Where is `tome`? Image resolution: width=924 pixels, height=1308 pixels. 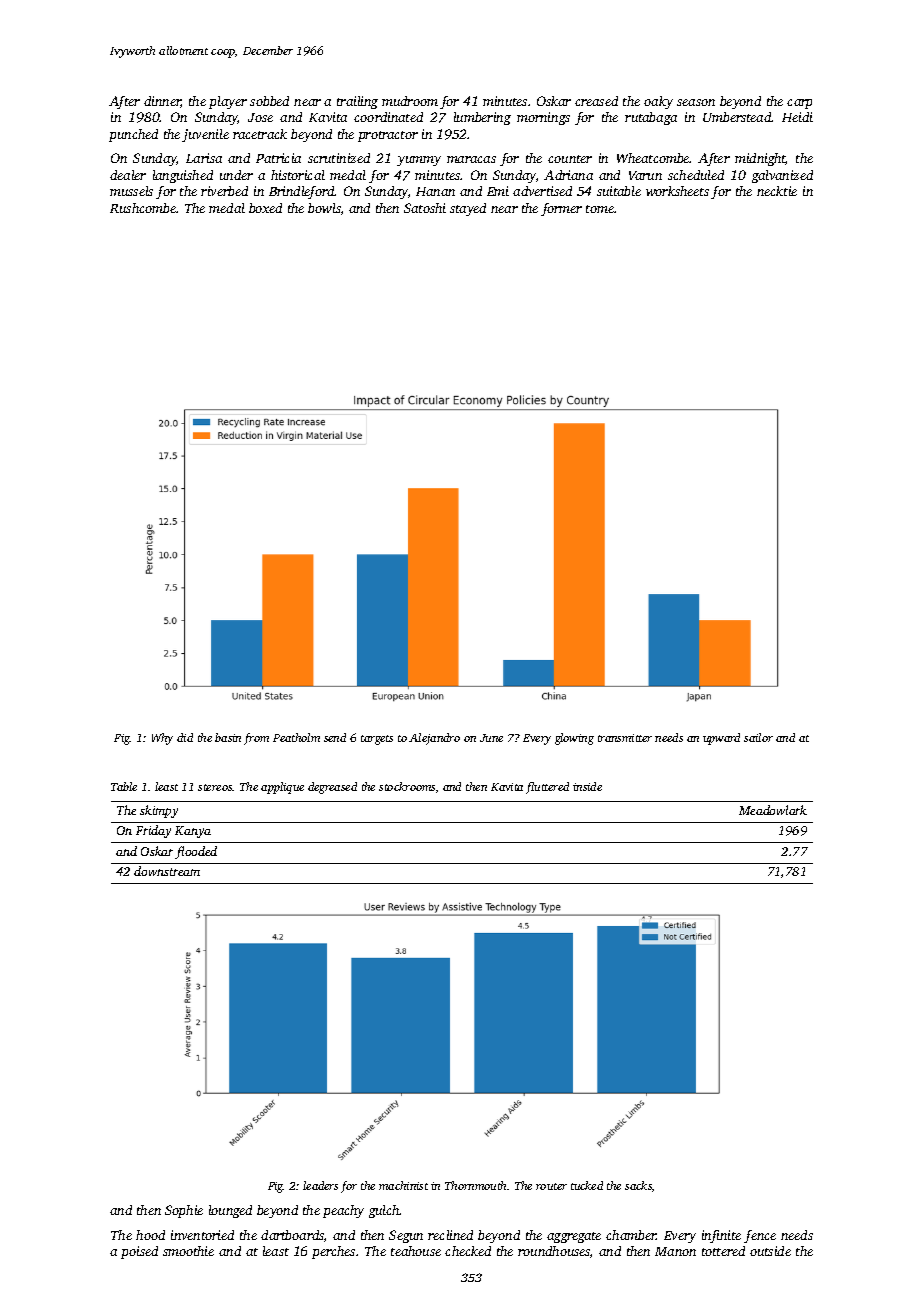
tome is located at coordinates (600, 209).
